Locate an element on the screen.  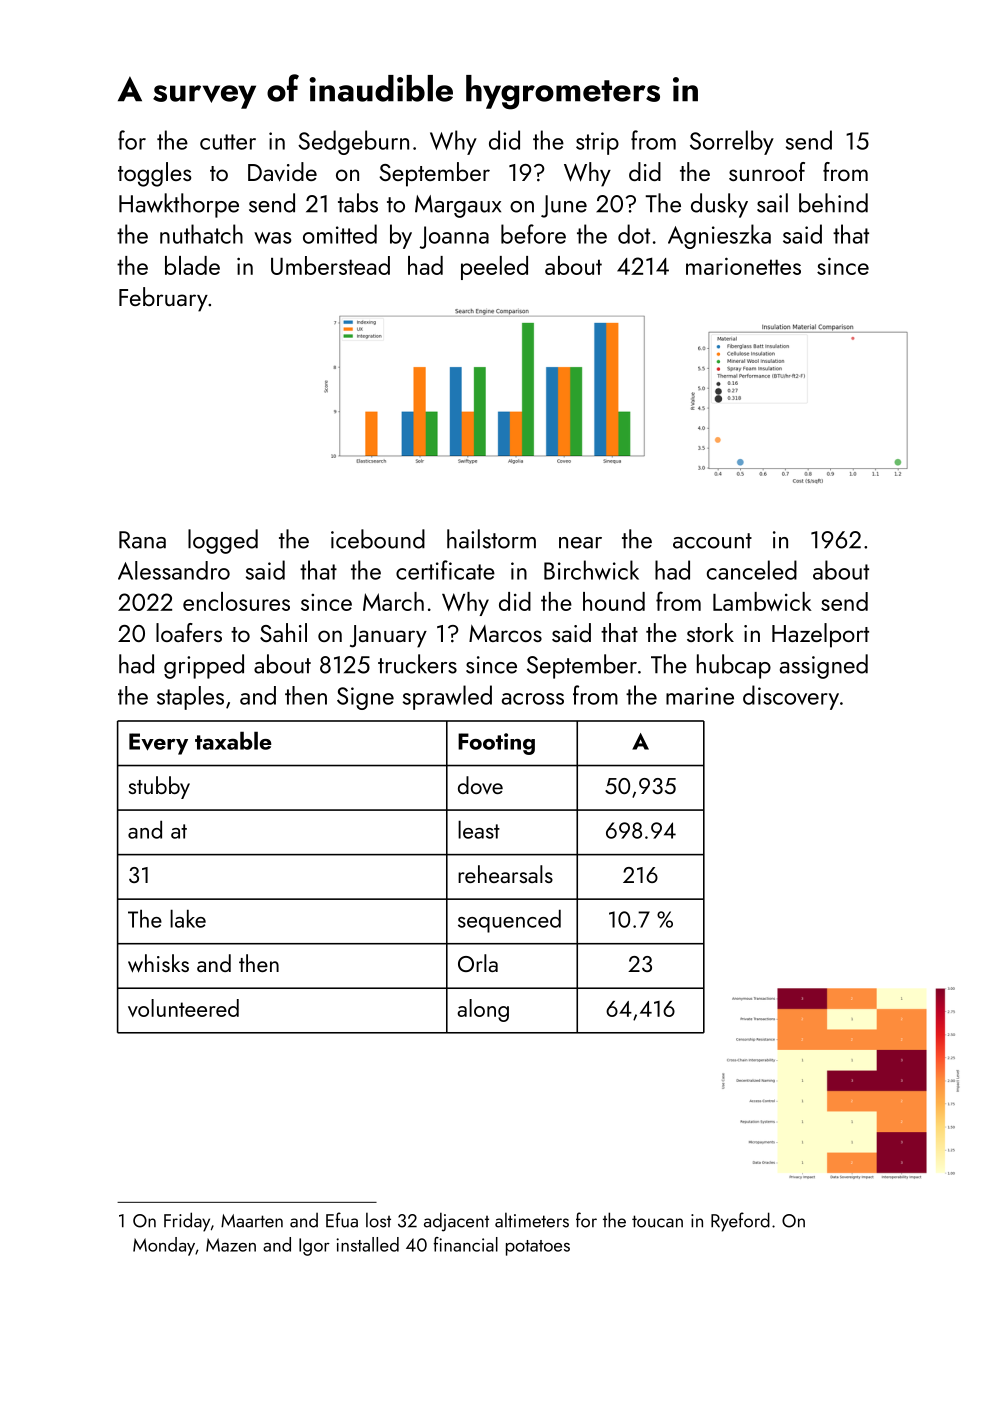
altimeters is located at coordinates (532, 1220).
